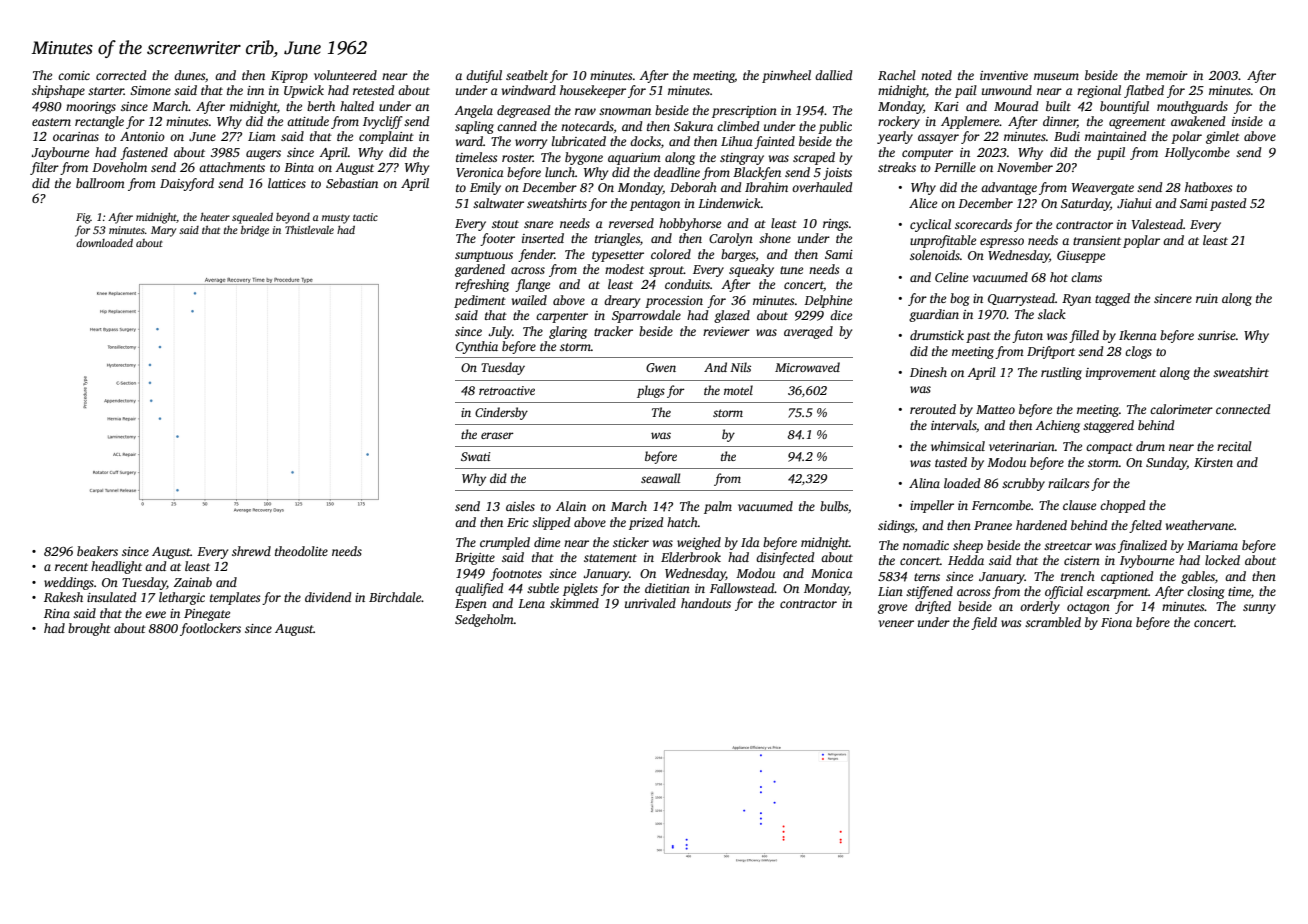 This document has width=1308, height=924. What do you see at coordinates (517, 158) in the document?
I see `roster` at bounding box center [517, 158].
